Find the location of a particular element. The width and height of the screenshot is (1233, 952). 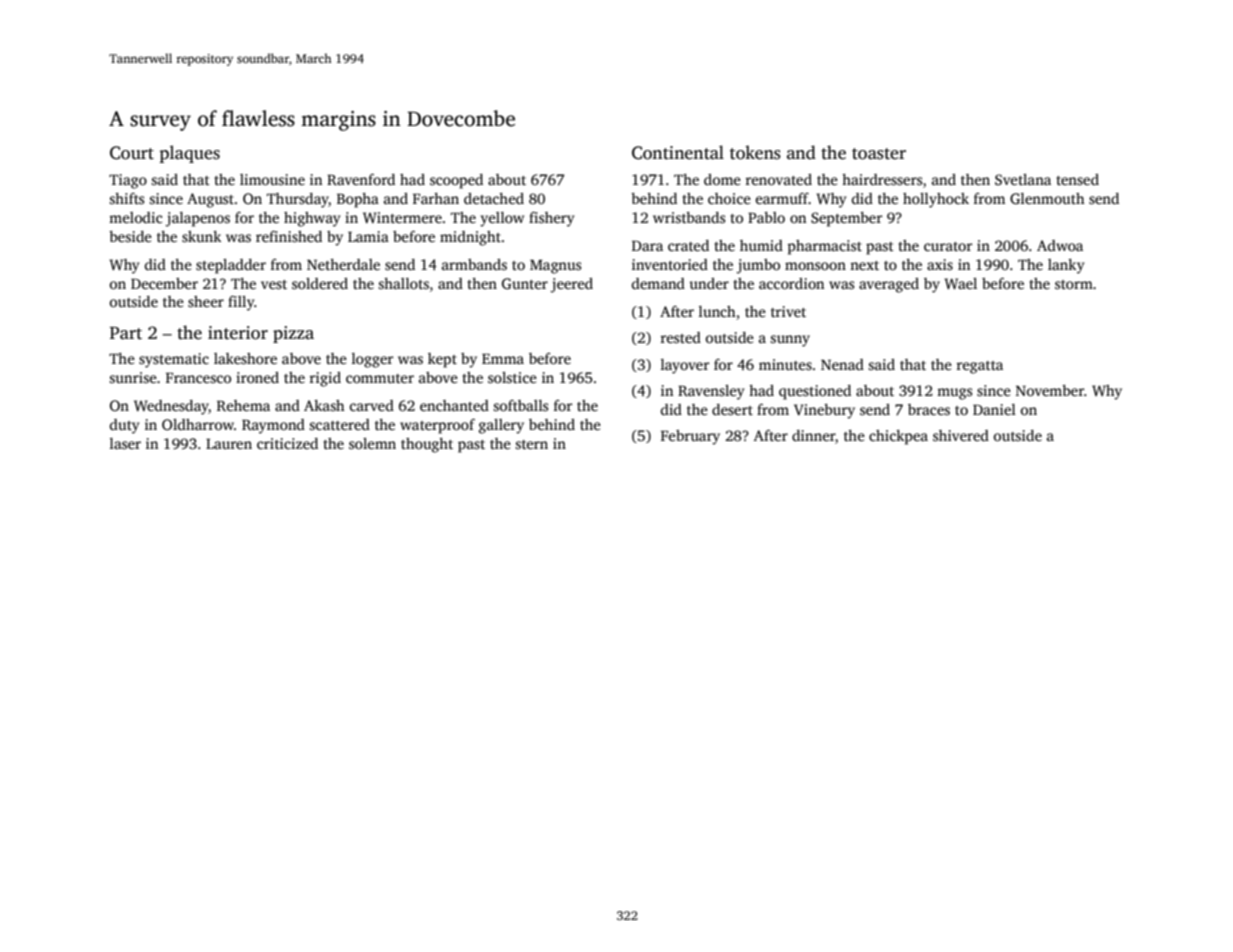

shivered is located at coordinates (961, 435).
